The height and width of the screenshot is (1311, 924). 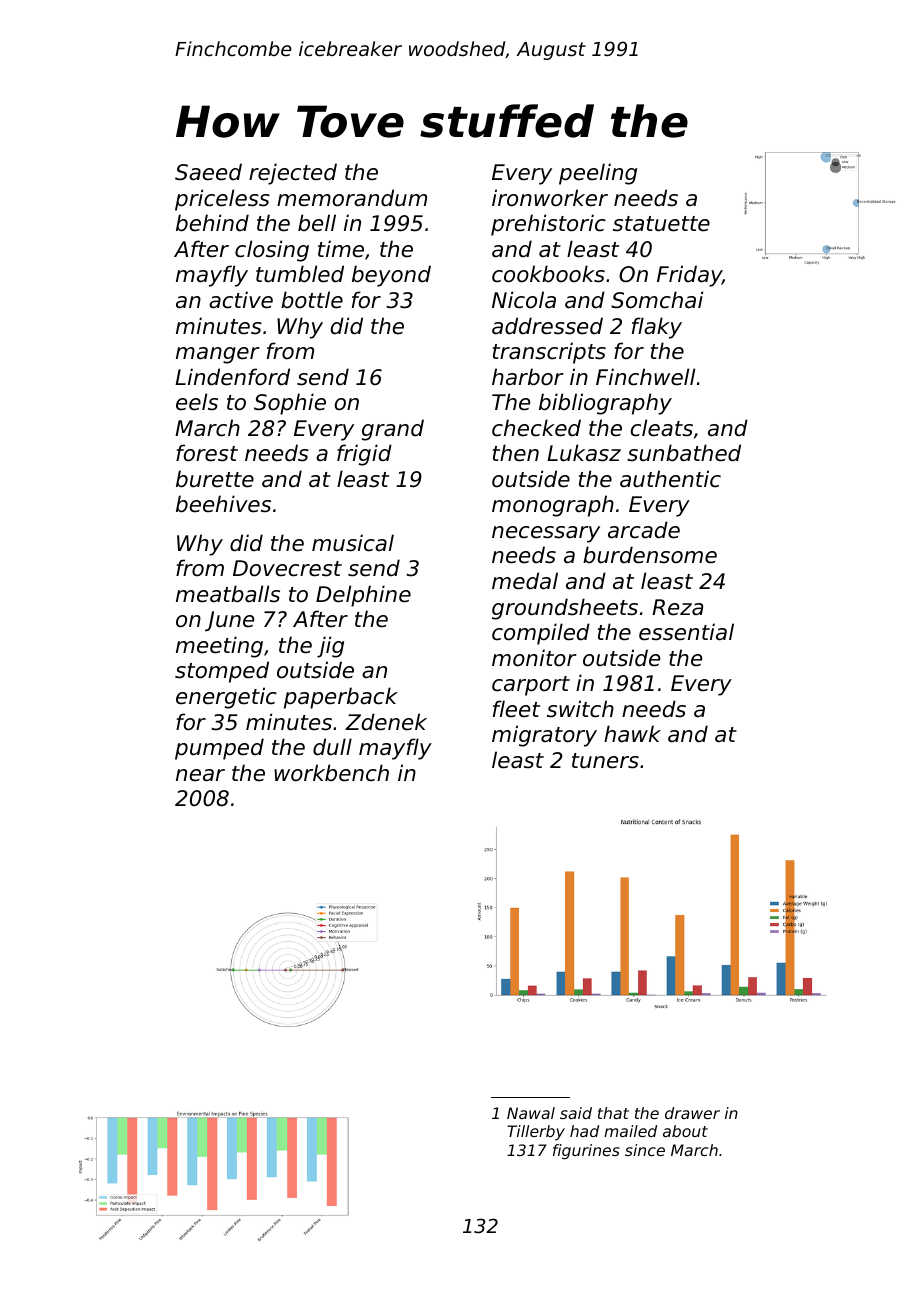 What do you see at coordinates (548, 225) in the screenshot?
I see `prehistoric` at bounding box center [548, 225].
